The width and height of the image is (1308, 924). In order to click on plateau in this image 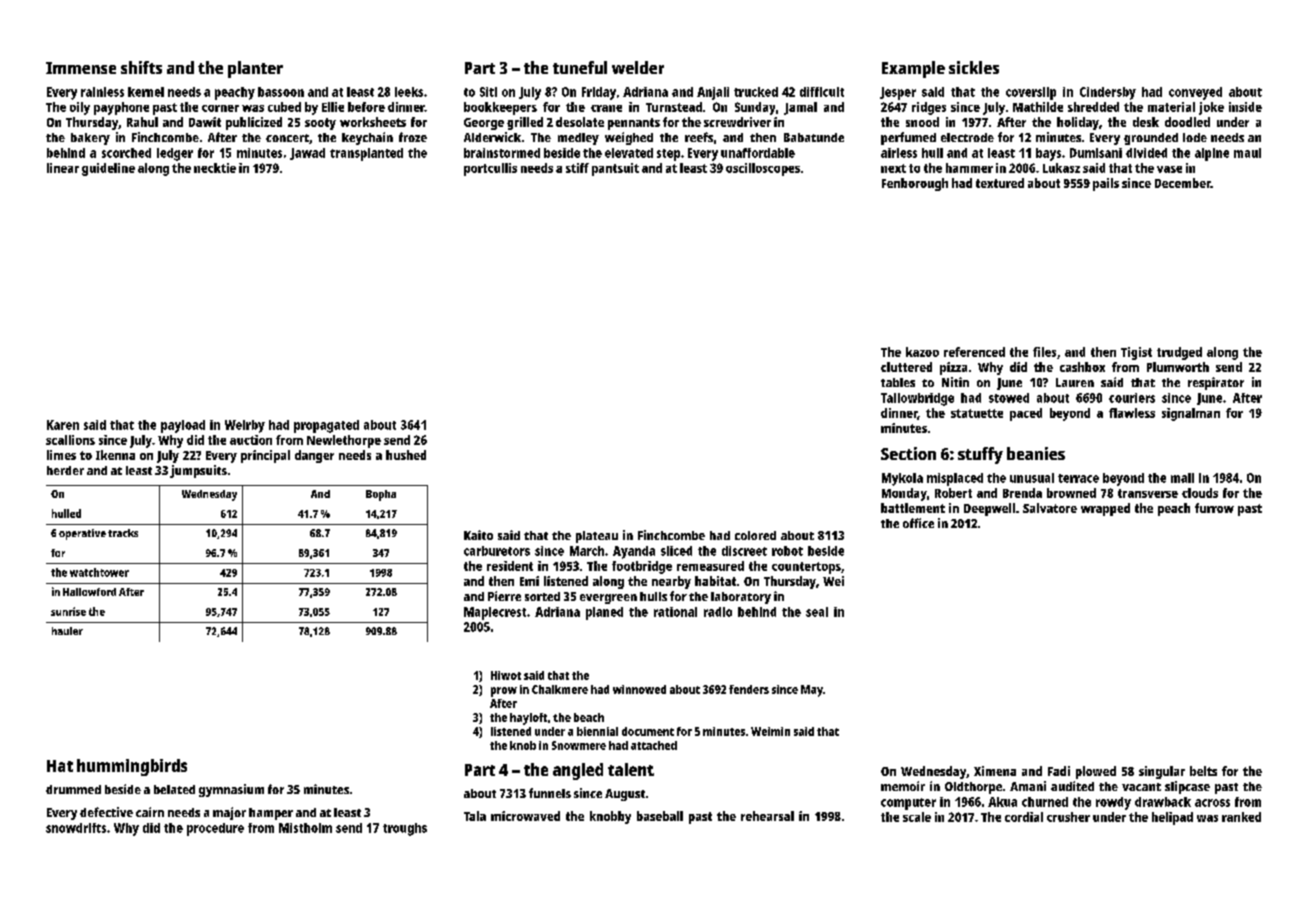, I will do `click(597, 537)`.
